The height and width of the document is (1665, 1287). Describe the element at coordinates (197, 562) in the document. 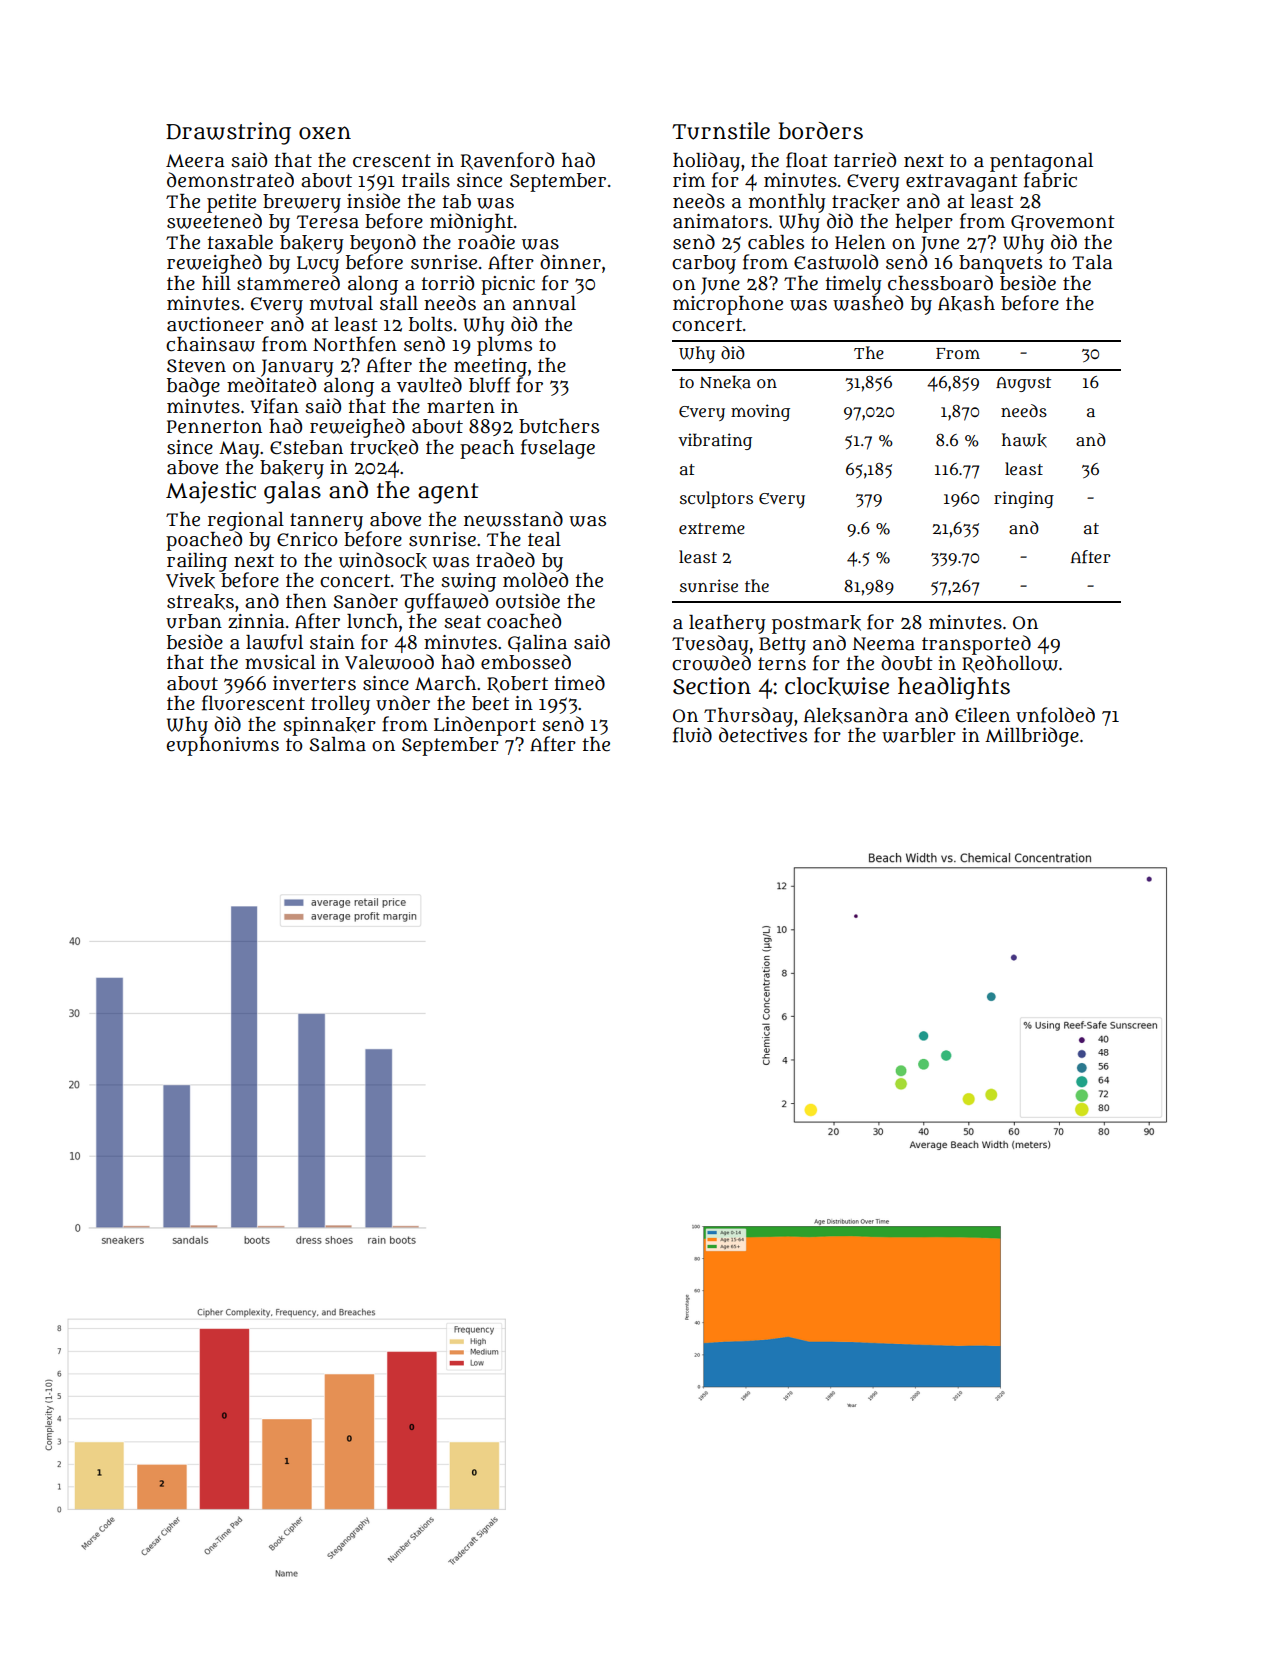

I see `railing` at that location.
